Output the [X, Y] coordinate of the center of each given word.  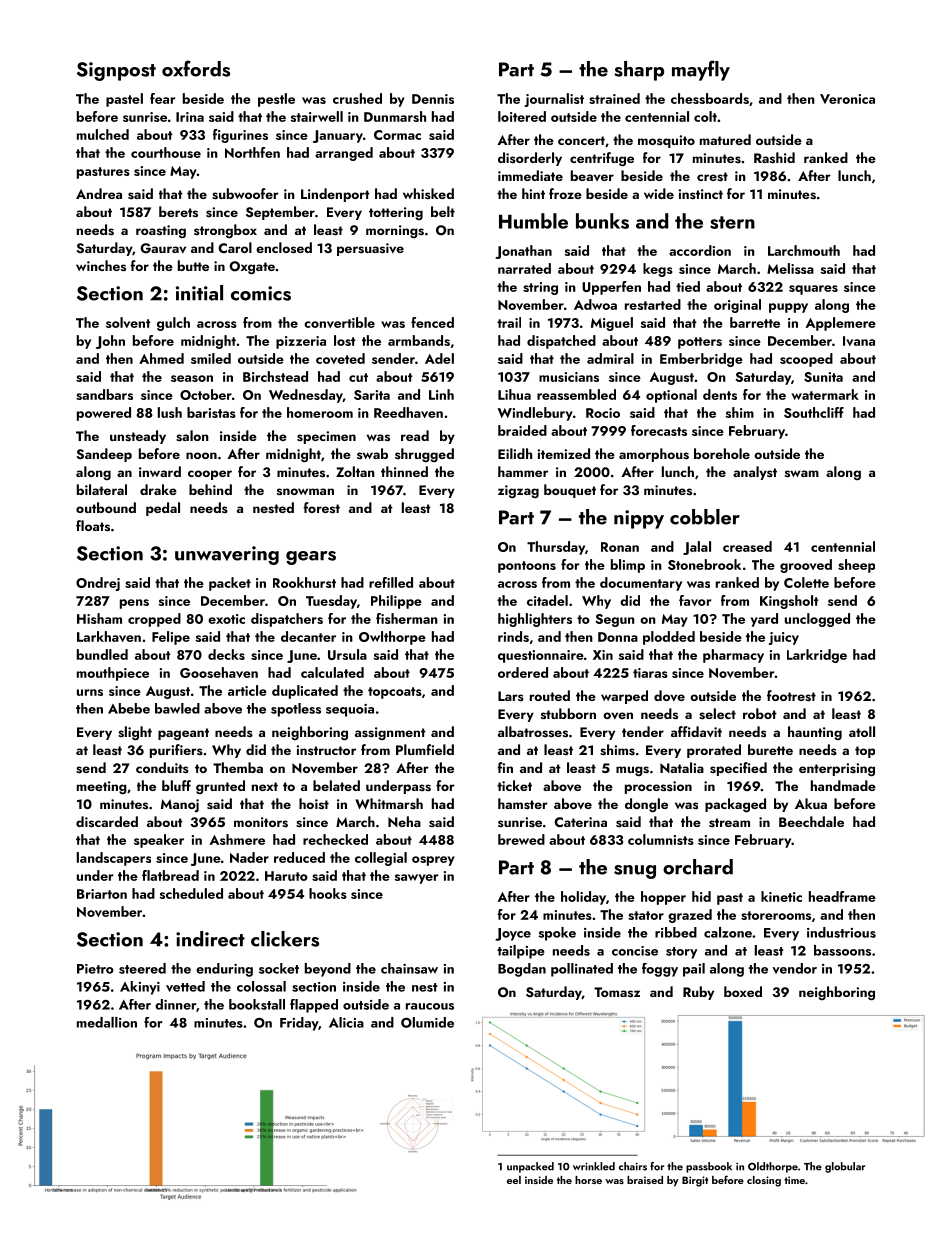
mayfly [701, 70]
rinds [513, 636]
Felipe [171, 638]
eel [514, 1180]
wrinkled [594, 1166]
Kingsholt [789, 602]
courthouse [166, 152]
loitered [522, 116]
